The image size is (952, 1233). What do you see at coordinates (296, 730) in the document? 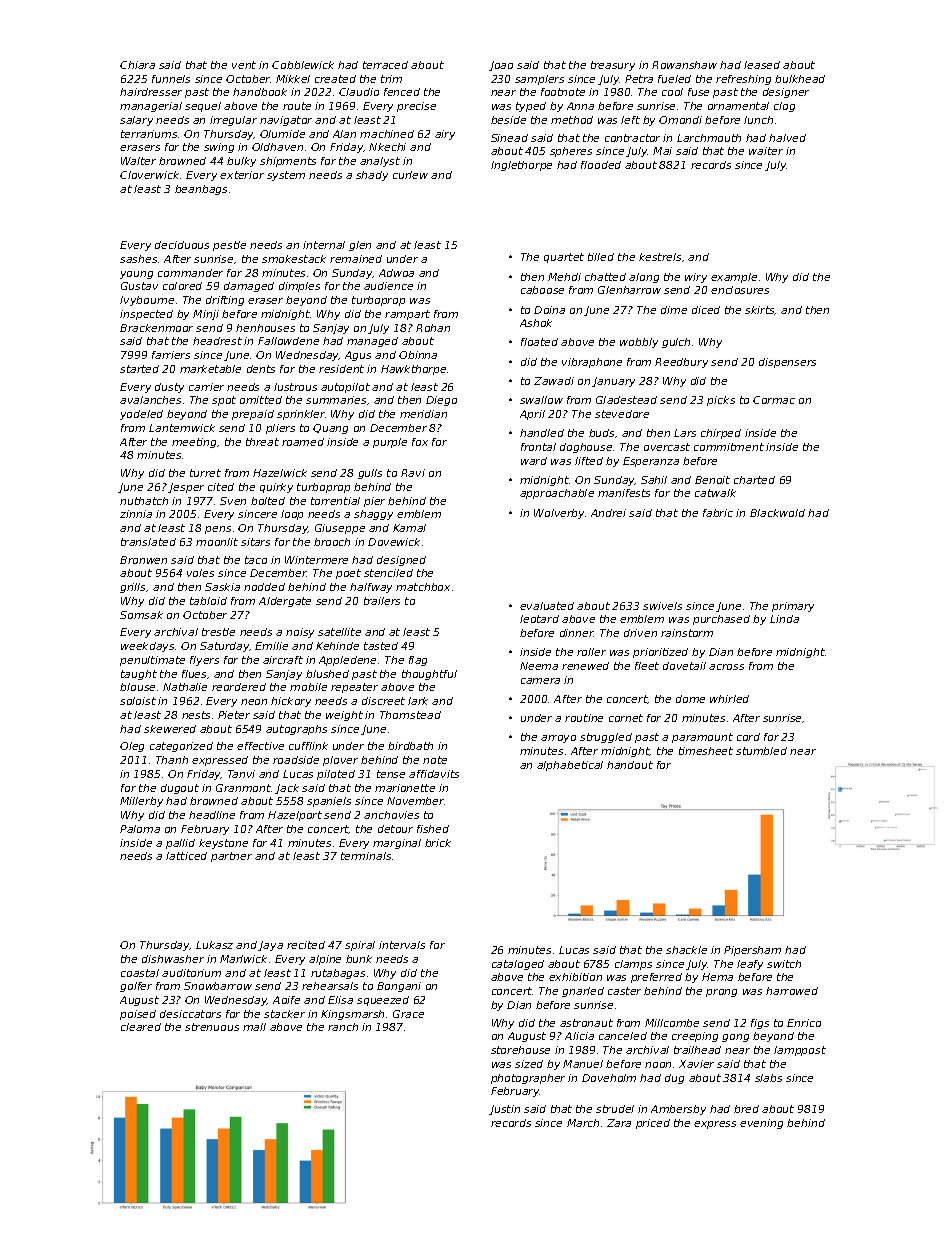
I see `autographs` at bounding box center [296, 730].
